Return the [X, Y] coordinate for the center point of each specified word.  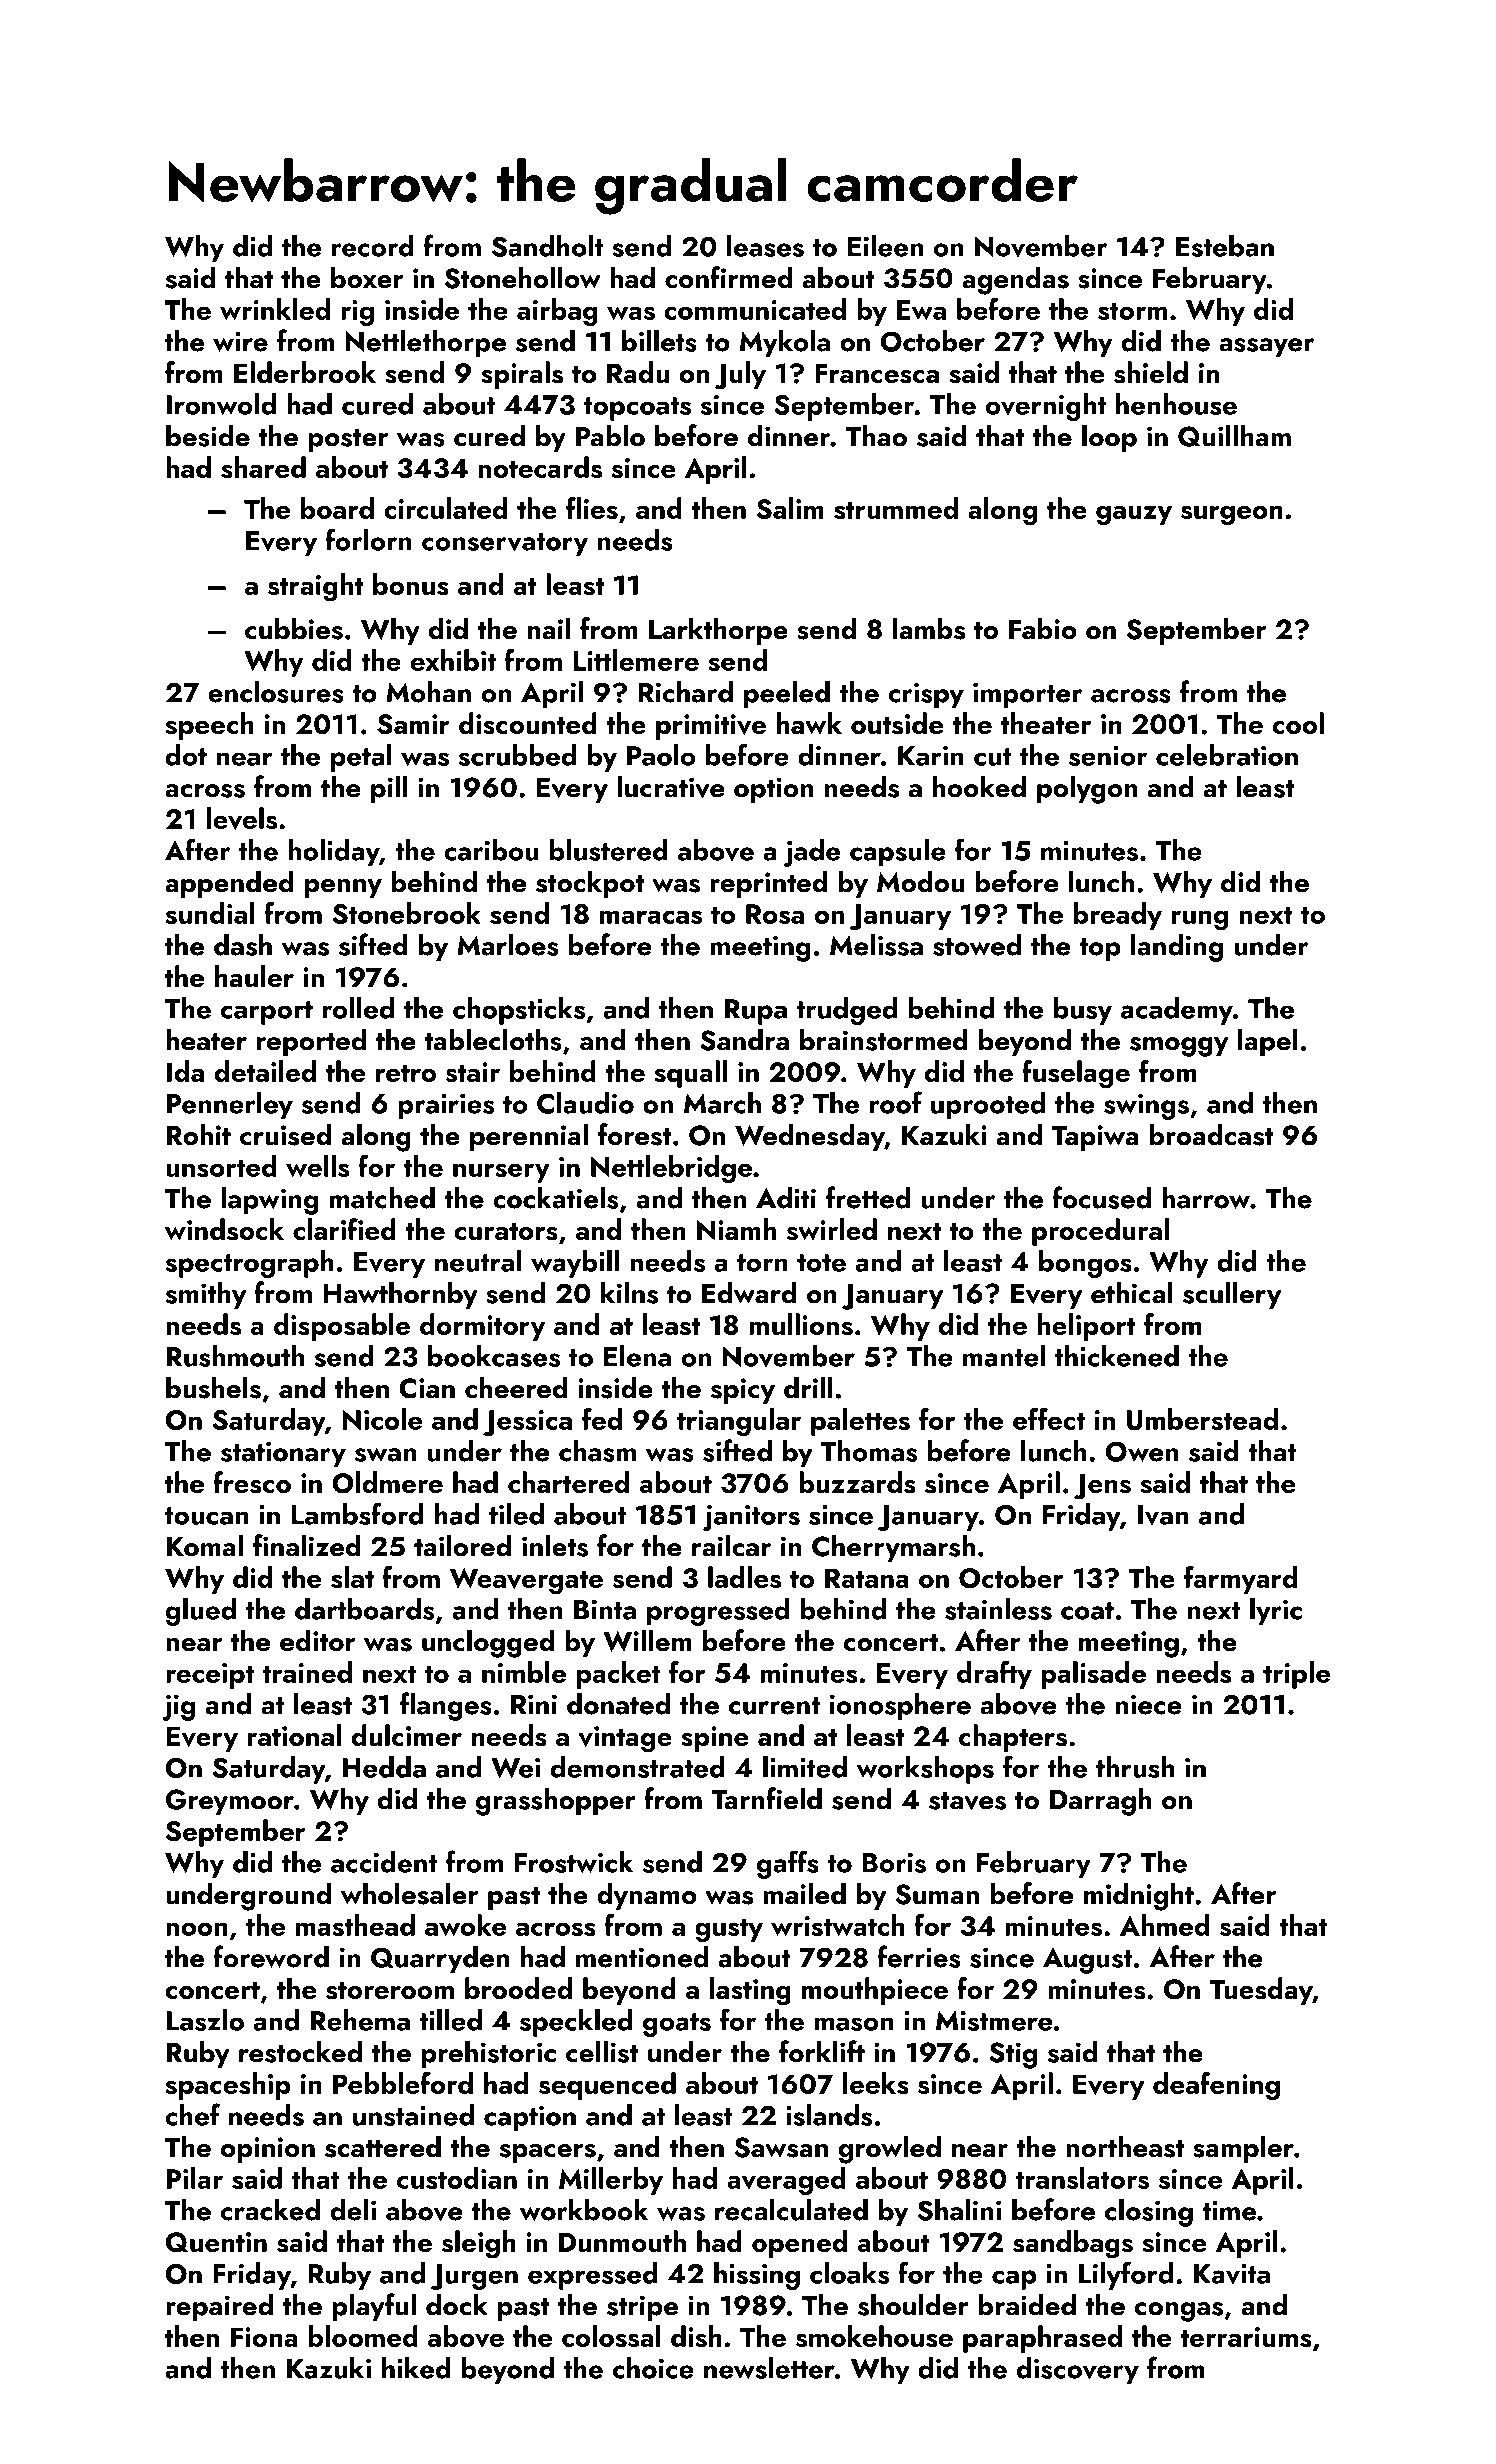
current [774, 1706]
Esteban [1225, 246]
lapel [1268, 1042]
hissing [757, 2276]
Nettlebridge [671, 1169]
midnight [1139, 1896]
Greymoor [230, 1802]
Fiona [264, 2337]
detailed [265, 1071]
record [373, 246]
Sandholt [548, 246]
